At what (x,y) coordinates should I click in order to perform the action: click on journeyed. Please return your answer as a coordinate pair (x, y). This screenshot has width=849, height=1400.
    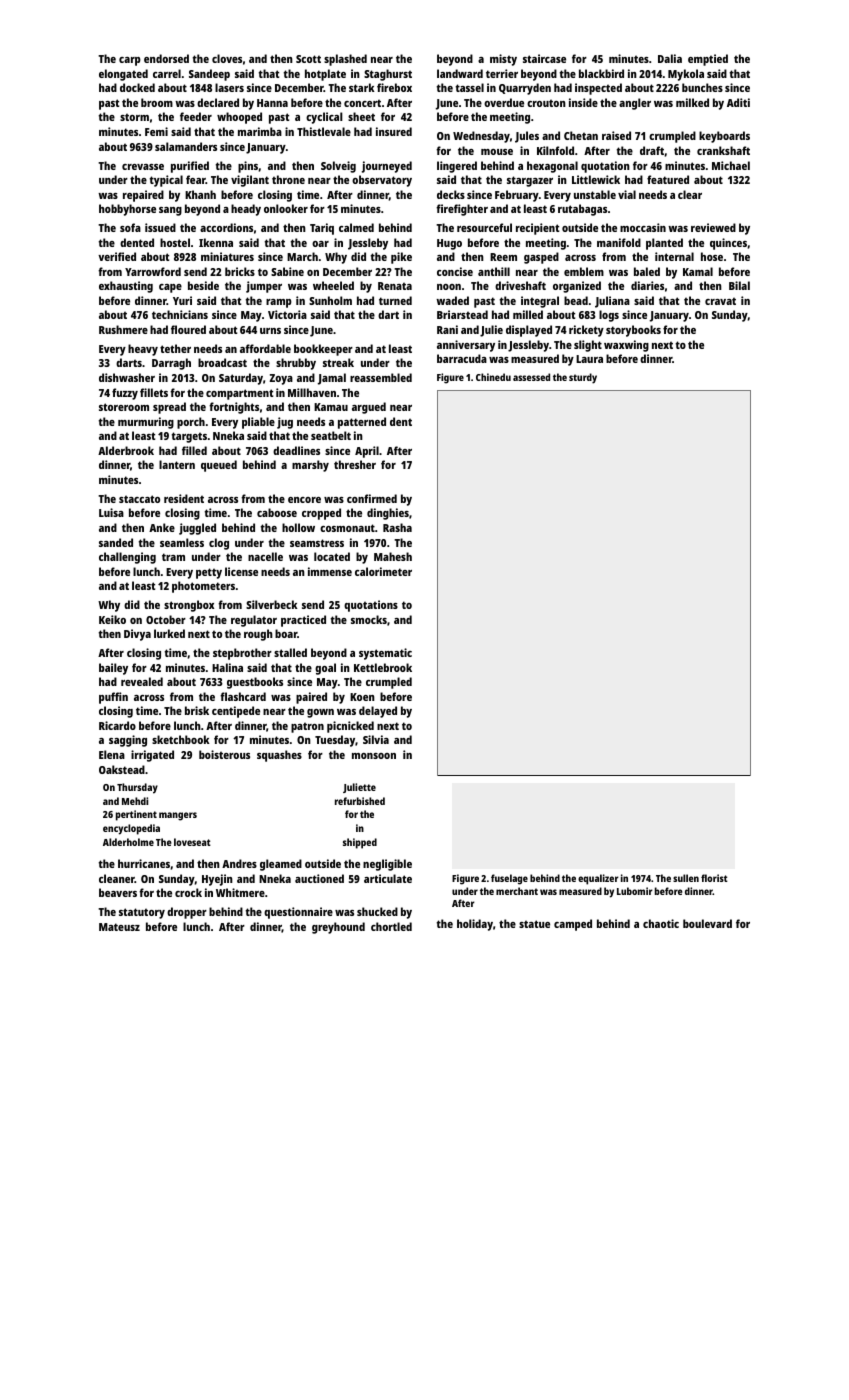
    Looking at the image, I should click on (387, 167).
